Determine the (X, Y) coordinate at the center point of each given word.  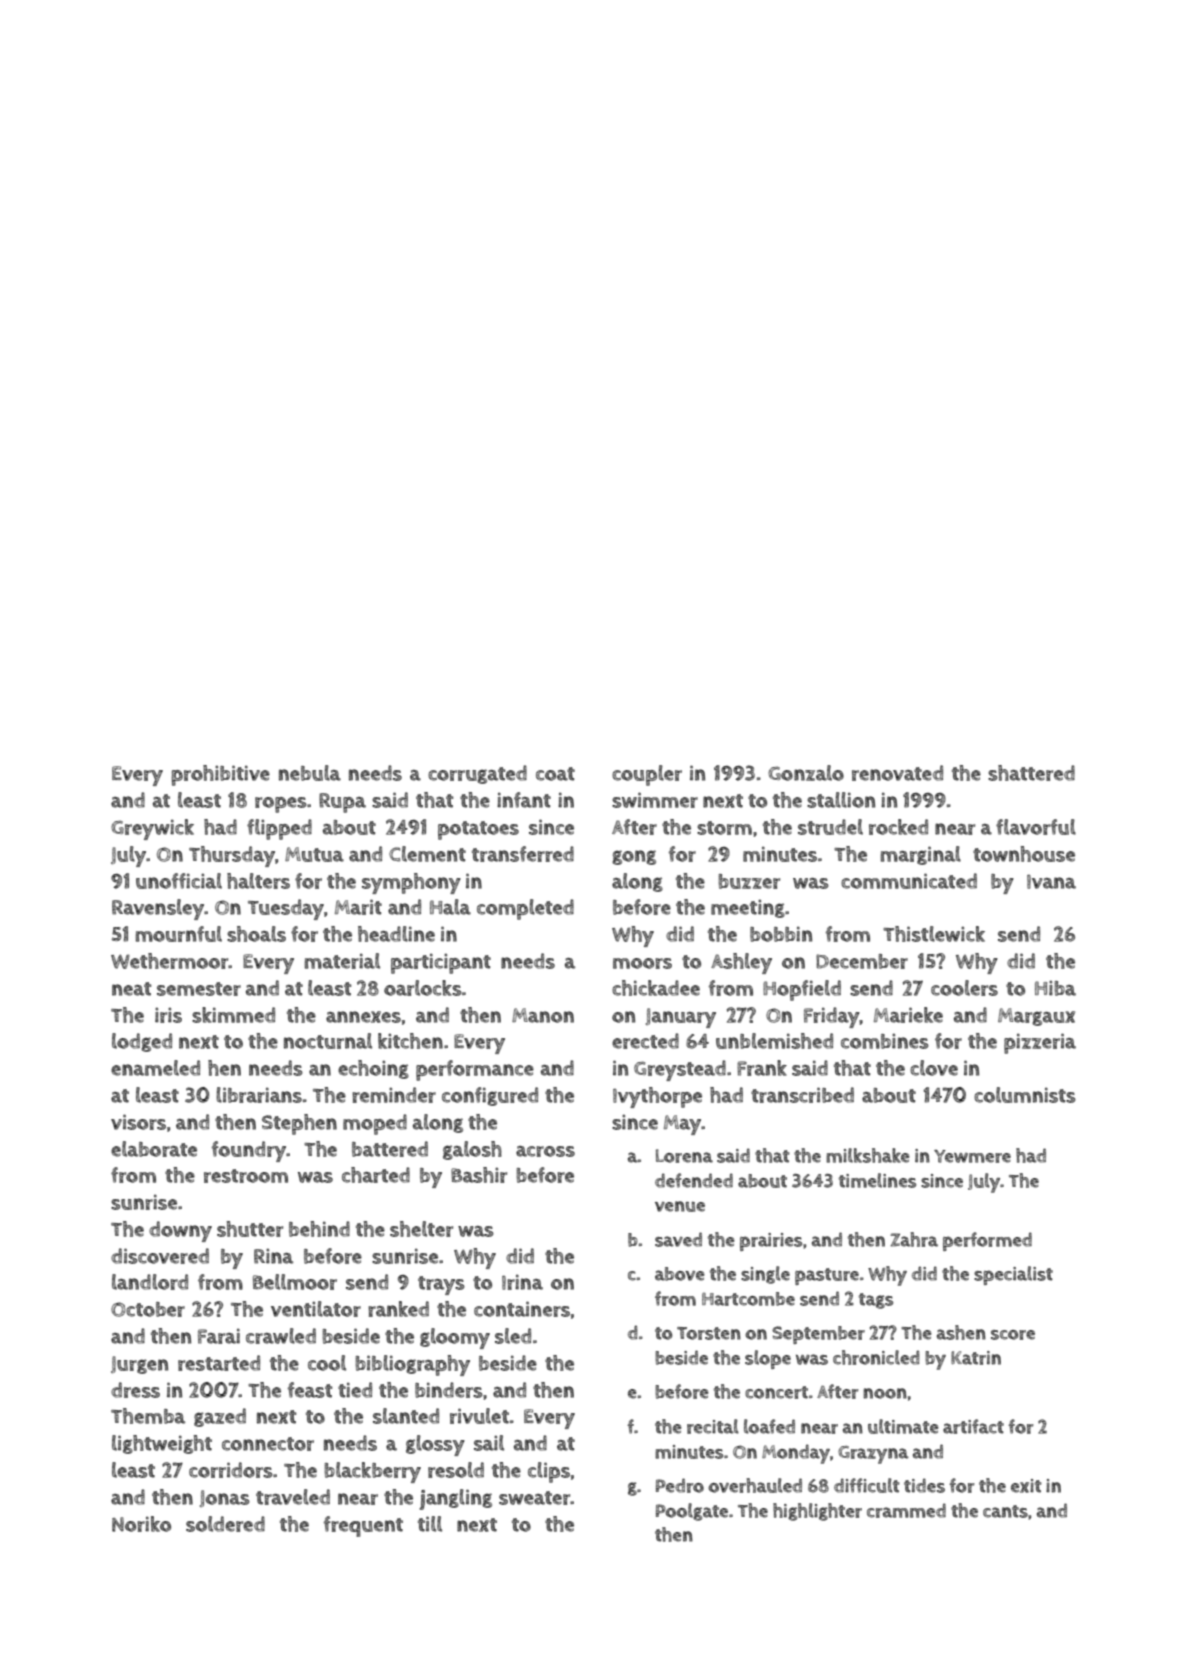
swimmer (655, 800)
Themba (148, 1416)
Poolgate (692, 1512)
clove (934, 1068)
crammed (906, 1510)
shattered (1031, 773)
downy (180, 1231)
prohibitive (221, 775)
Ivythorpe (657, 1097)
